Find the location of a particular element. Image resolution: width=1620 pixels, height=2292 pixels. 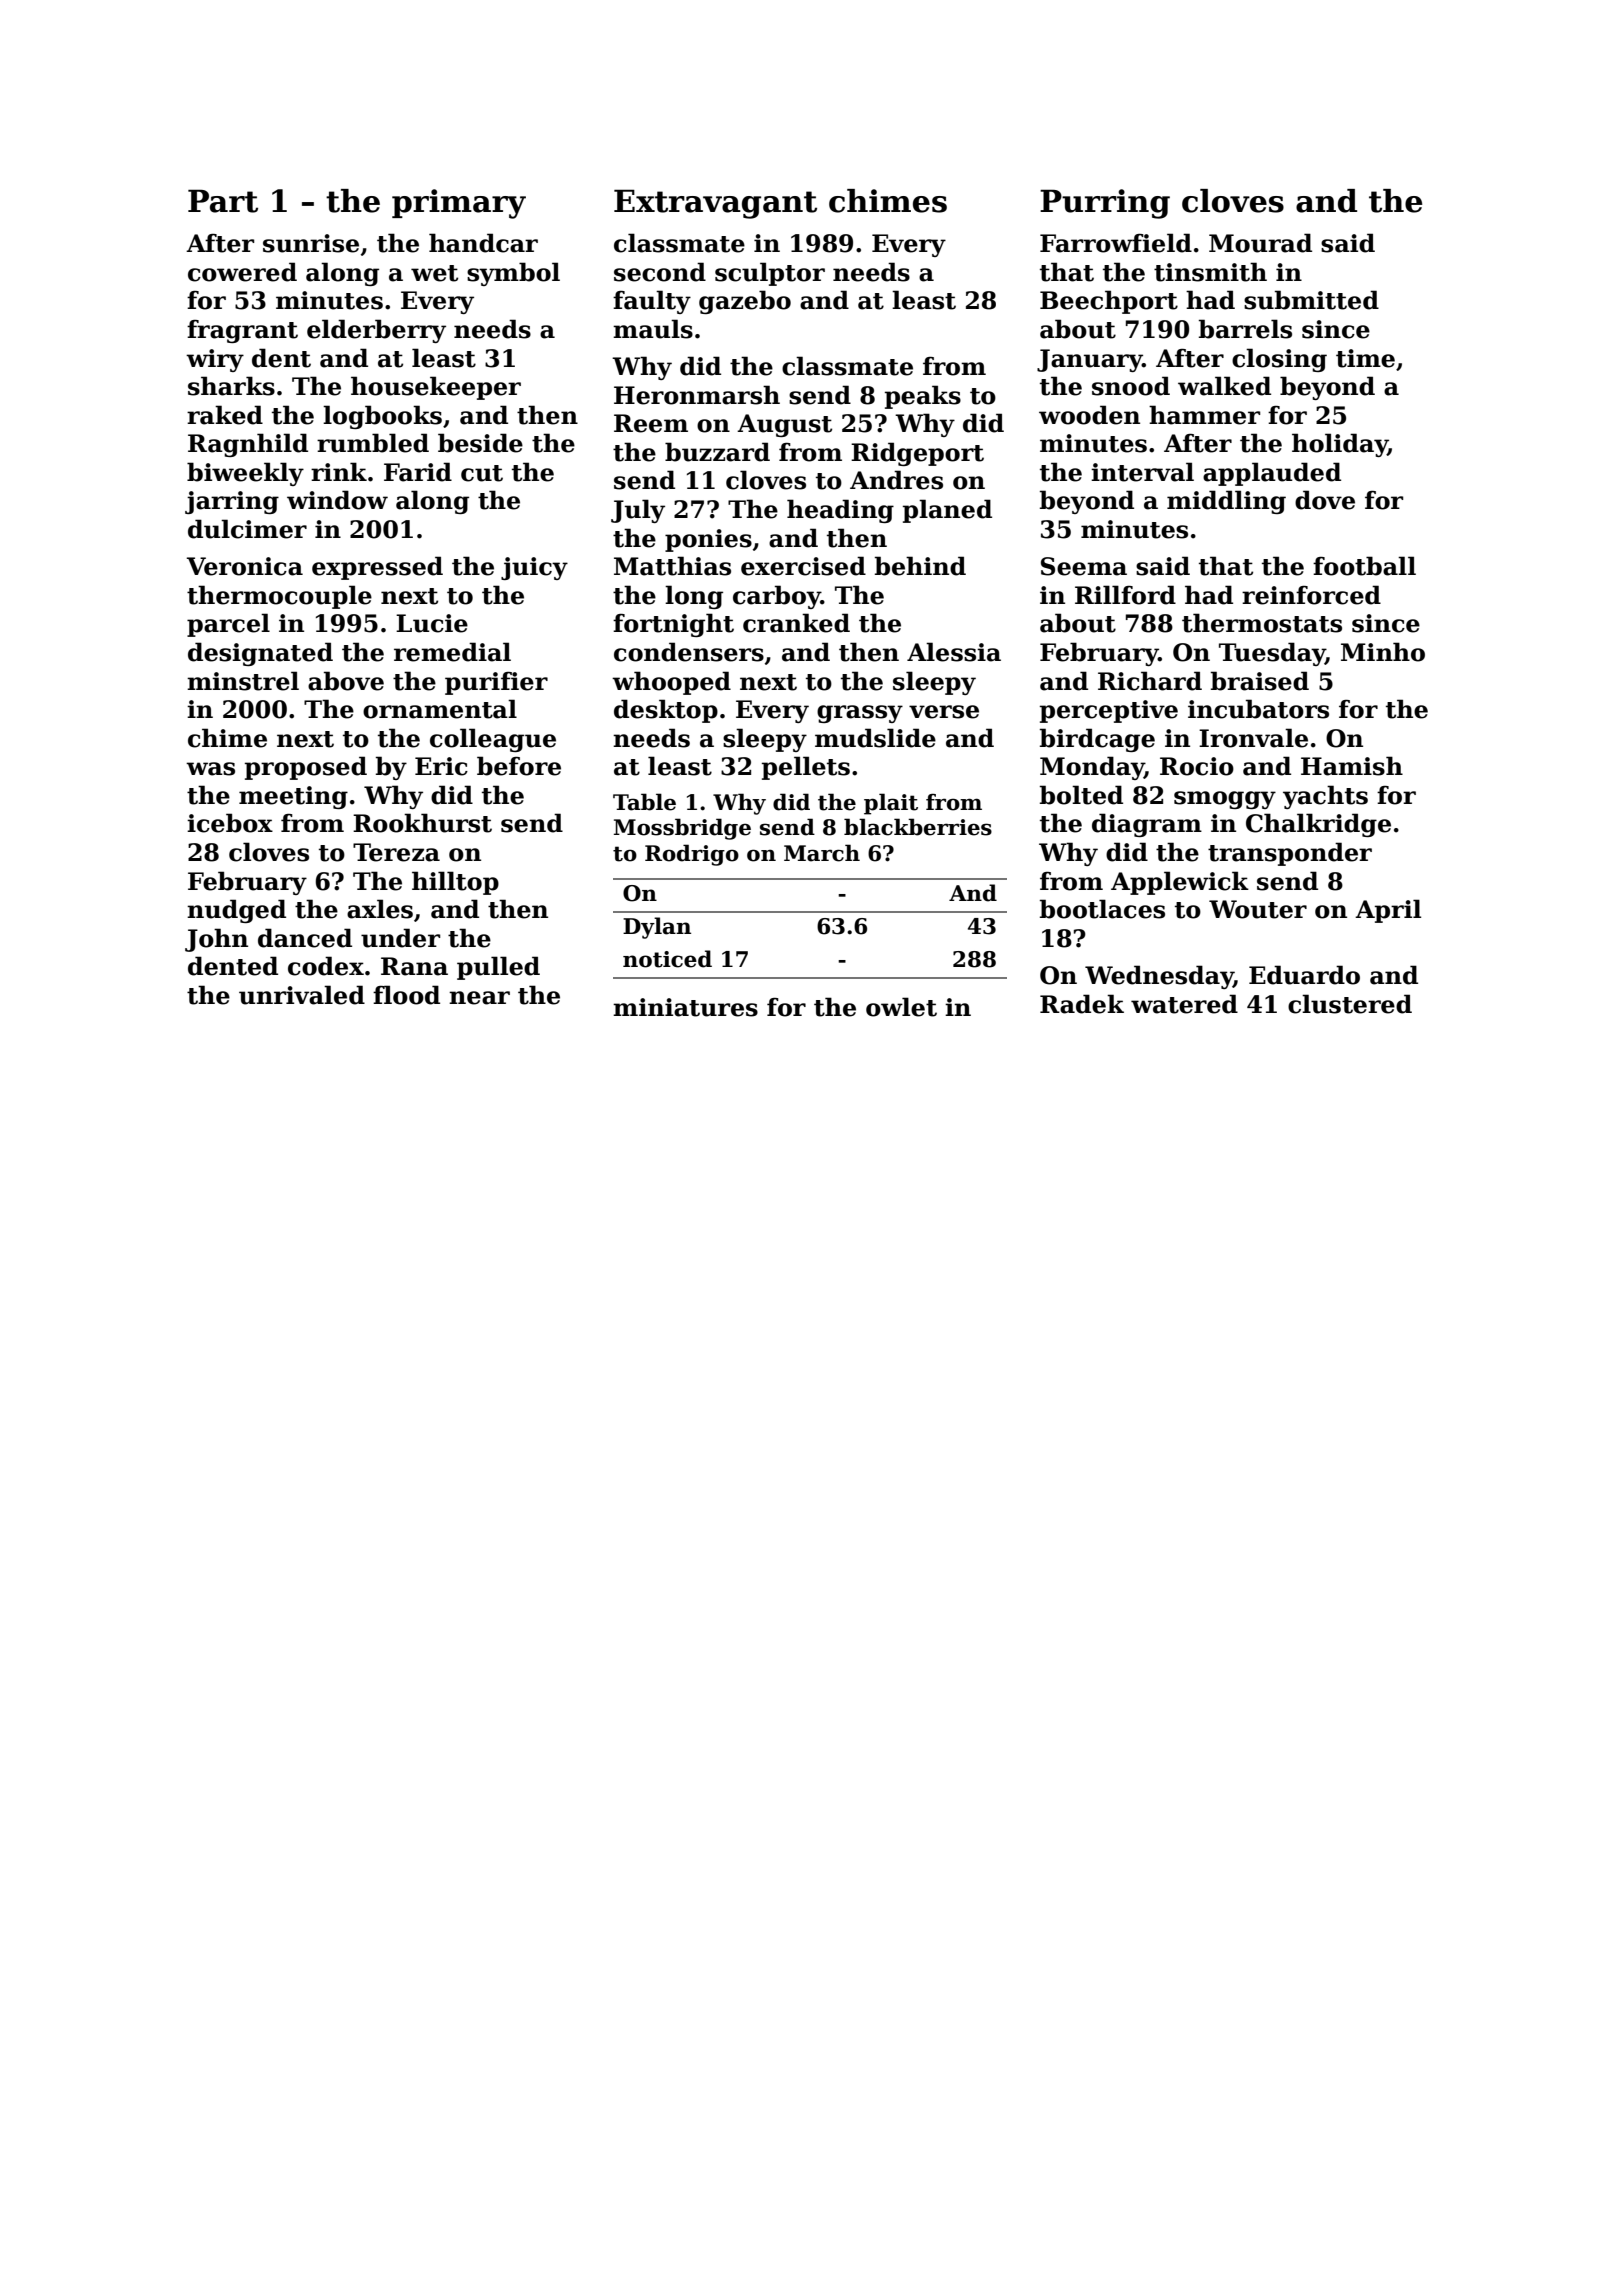

Purring is located at coordinates (1105, 204).
